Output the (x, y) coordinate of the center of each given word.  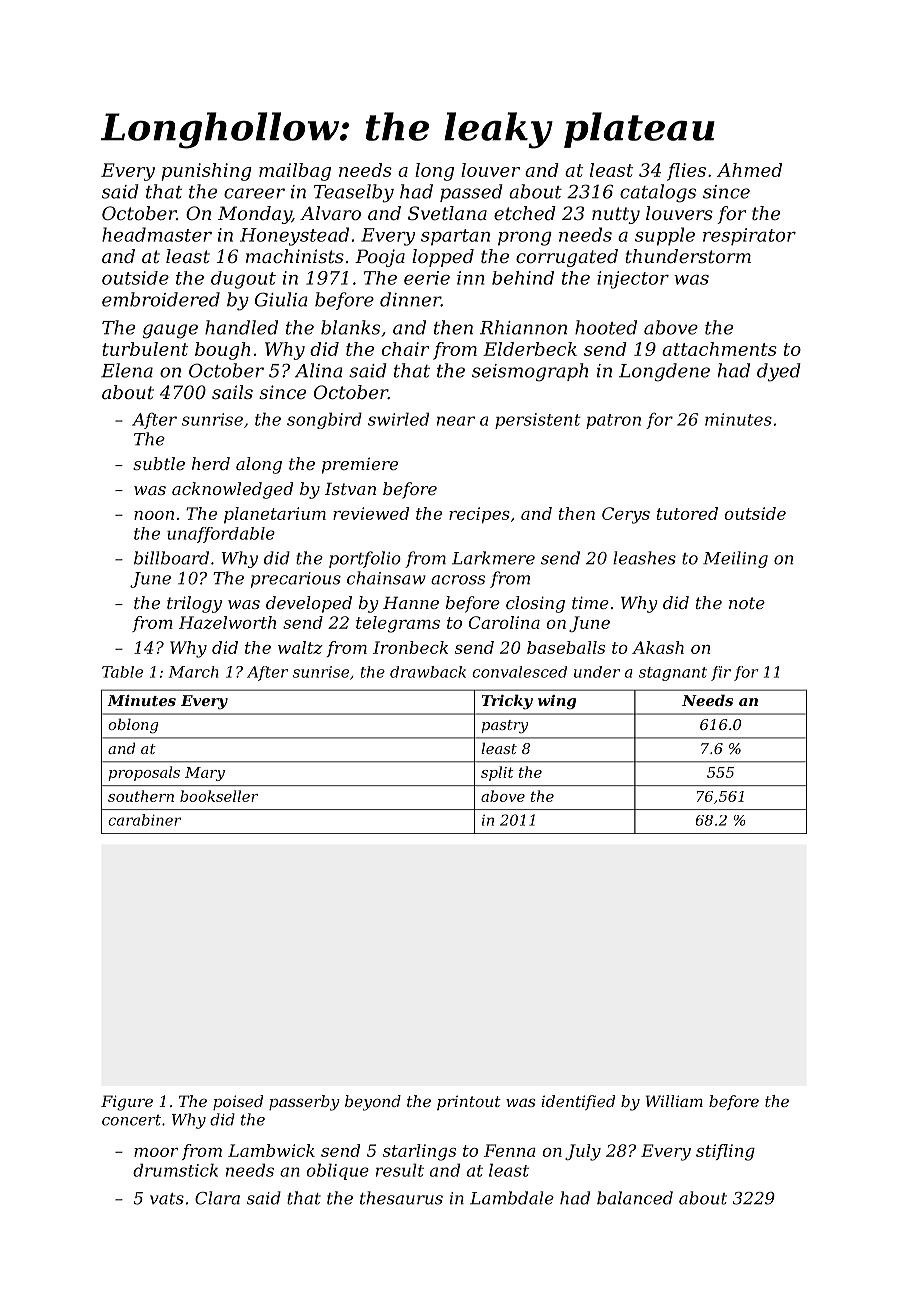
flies (686, 172)
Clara (217, 1198)
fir (721, 673)
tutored (687, 513)
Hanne (411, 602)
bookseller (219, 796)
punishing (206, 172)
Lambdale (512, 1198)
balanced (635, 1198)
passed (471, 193)
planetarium (275, 515)
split (497, 773)
